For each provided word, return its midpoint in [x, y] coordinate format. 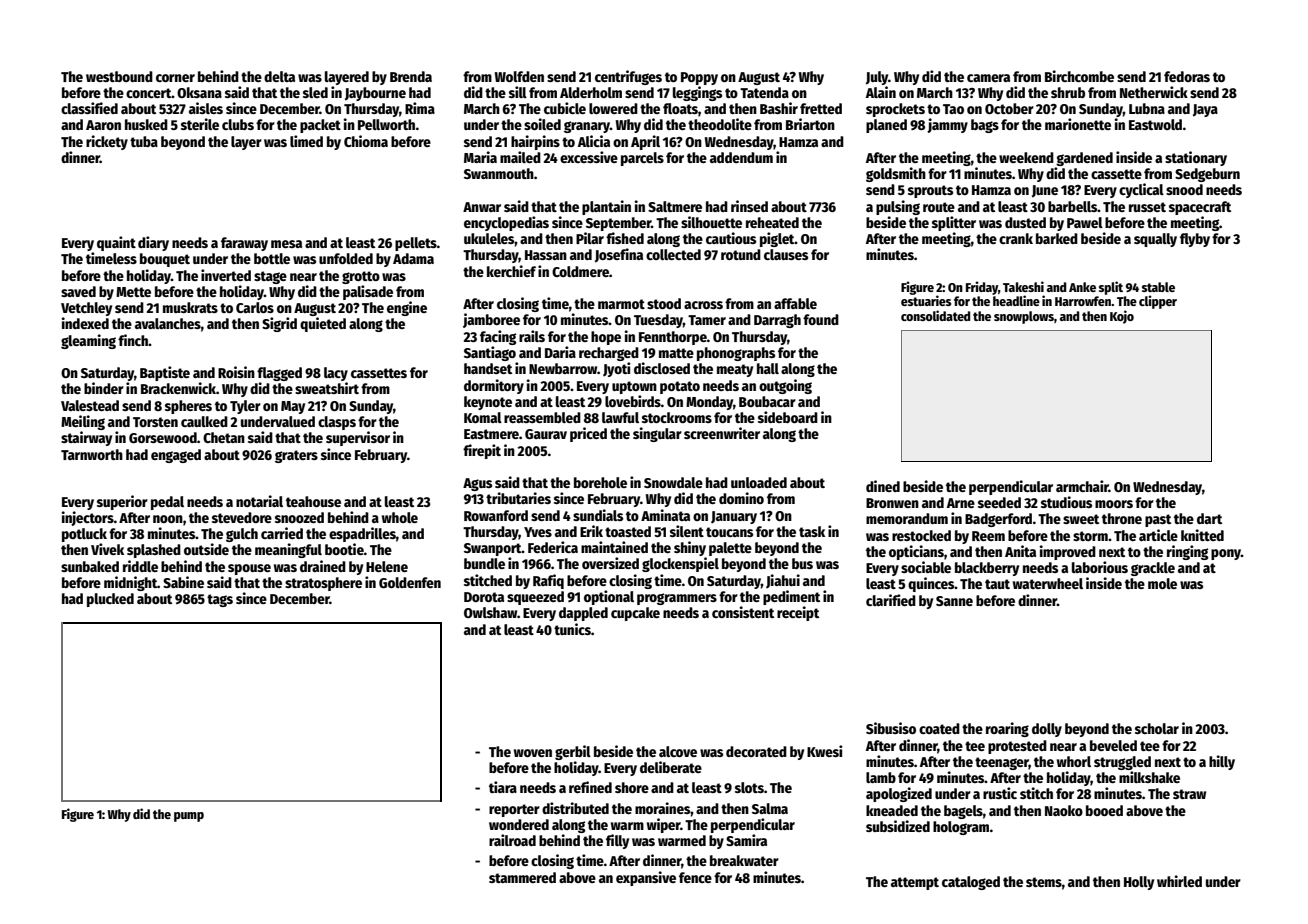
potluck [84, 535]
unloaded [759, 482]
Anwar [482, 207]
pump [189, 817]
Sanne [954, 601]
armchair [1082, 486]
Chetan [224, 437]
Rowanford [496, 515]
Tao [953, 109]
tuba [144, 141]
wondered [519, 824]
